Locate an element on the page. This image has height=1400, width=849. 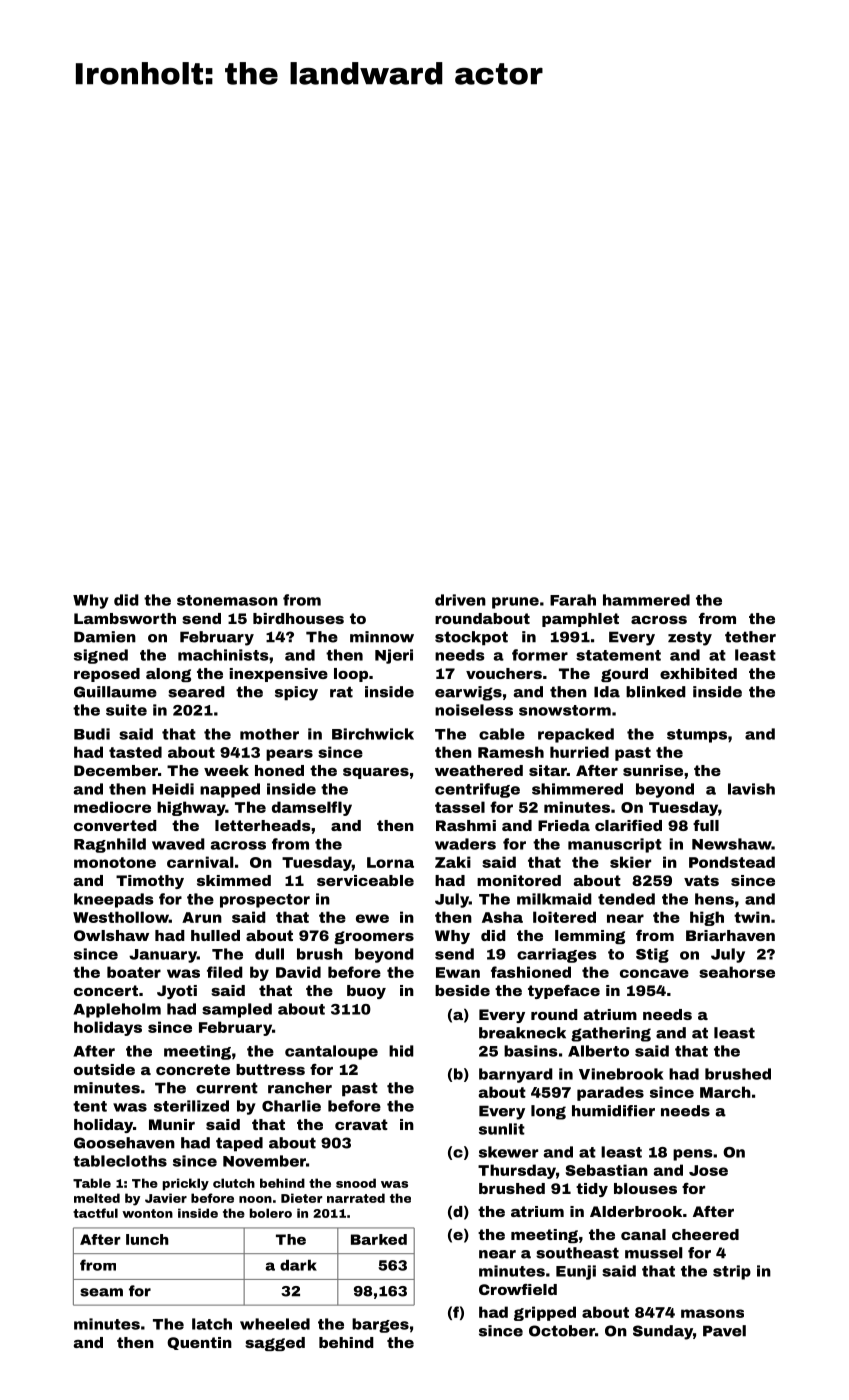
Pavel is located at coordinates (724, 1331).
